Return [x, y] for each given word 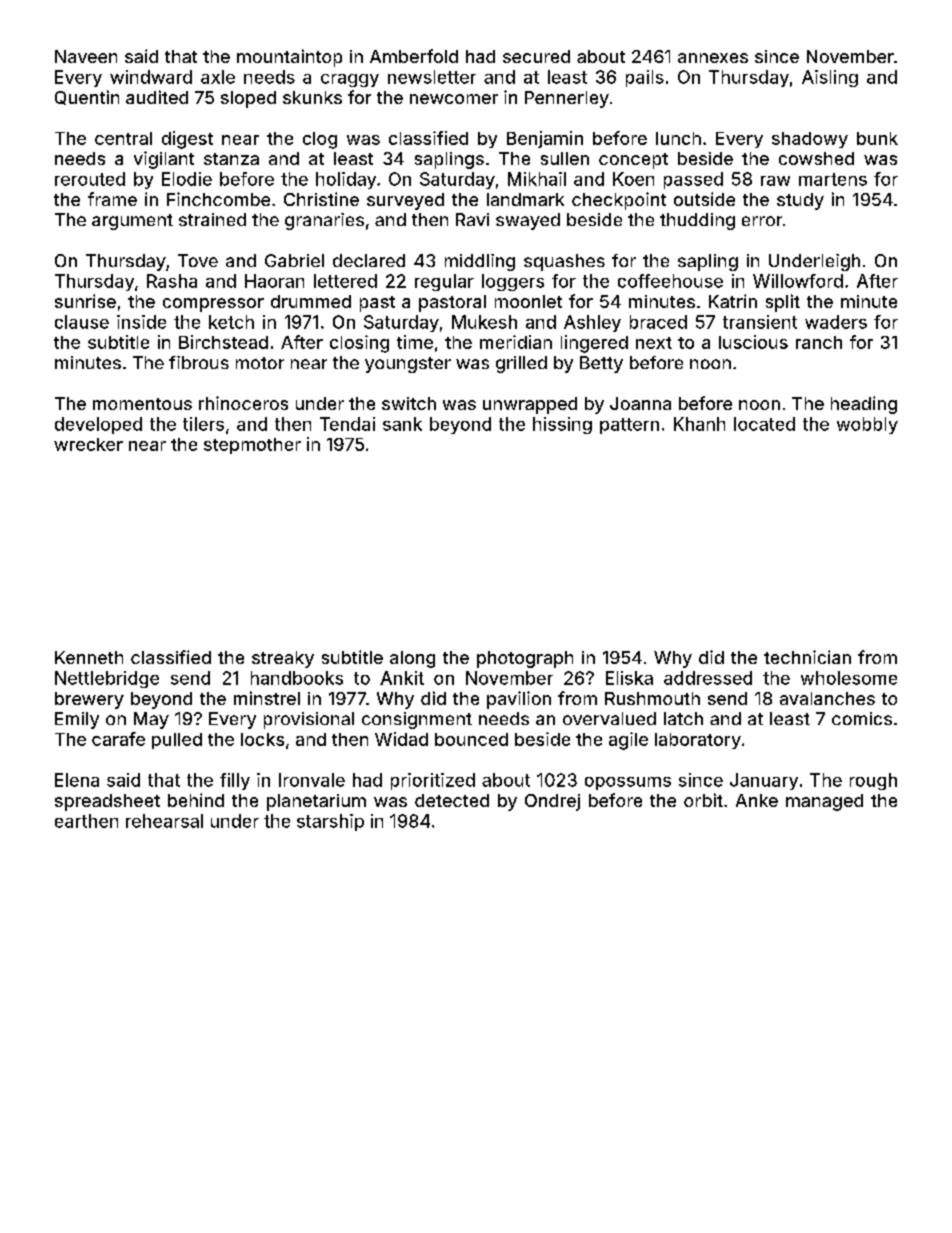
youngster [408, 365]
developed [98, 425]
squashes [564, 262]
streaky [283, 659]
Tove [198, 260]
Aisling [830, 78]
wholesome [849, 678]
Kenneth [89, 657]
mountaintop [289, 58]
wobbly [867, 425]
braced [658, 322]
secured [536, 56]
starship [330, 822]
